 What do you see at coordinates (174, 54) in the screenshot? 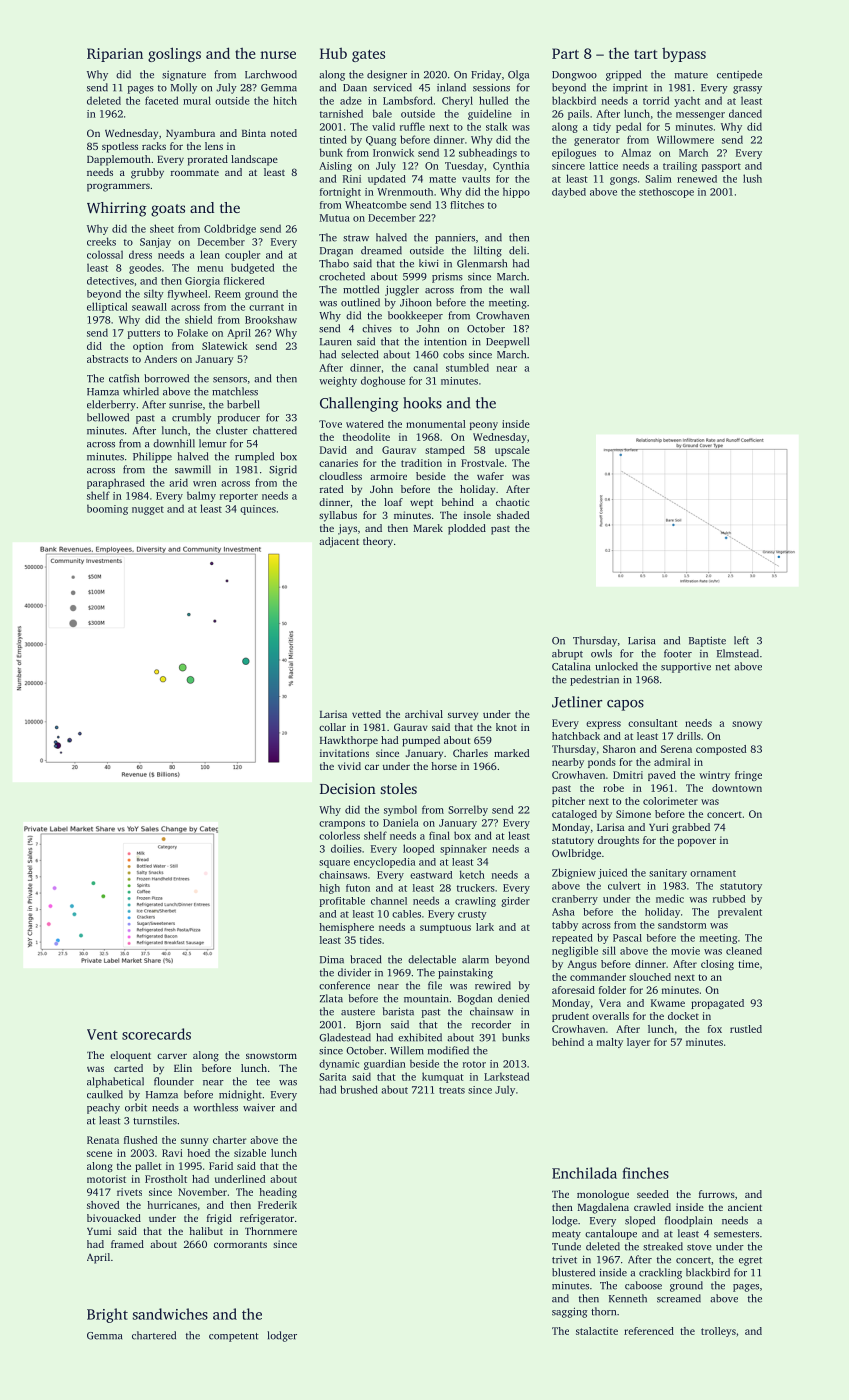
I see `goslings` at bounding box center [174, 54].
